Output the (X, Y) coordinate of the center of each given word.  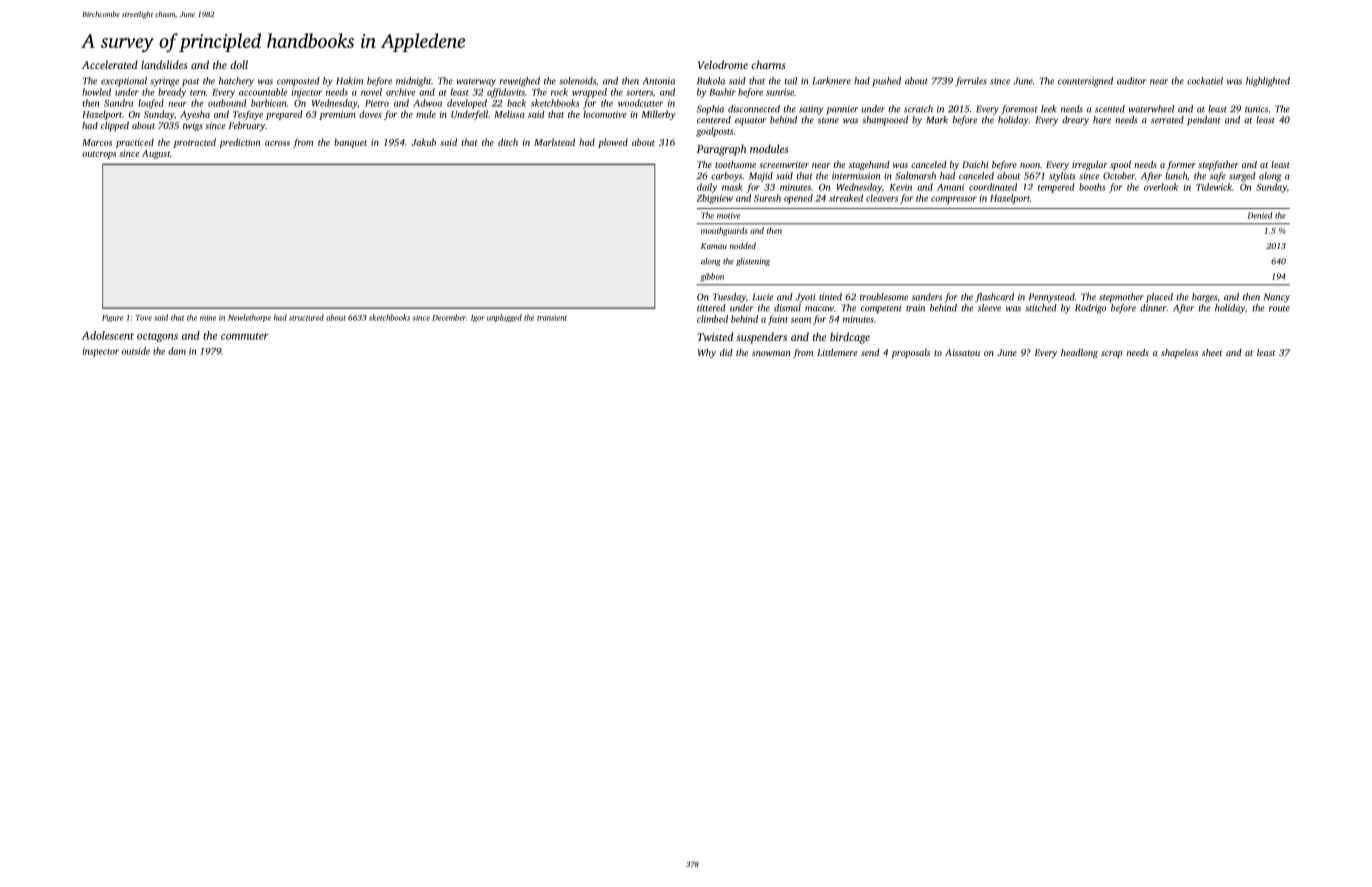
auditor (1131, 81)
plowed (613, 143)
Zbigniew (715, 199)
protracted (194, 143)
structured (306, 317)
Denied (1260, 215)
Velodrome (723, 64)
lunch (1176, 176)
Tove (144, 318)
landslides (164, 64)
